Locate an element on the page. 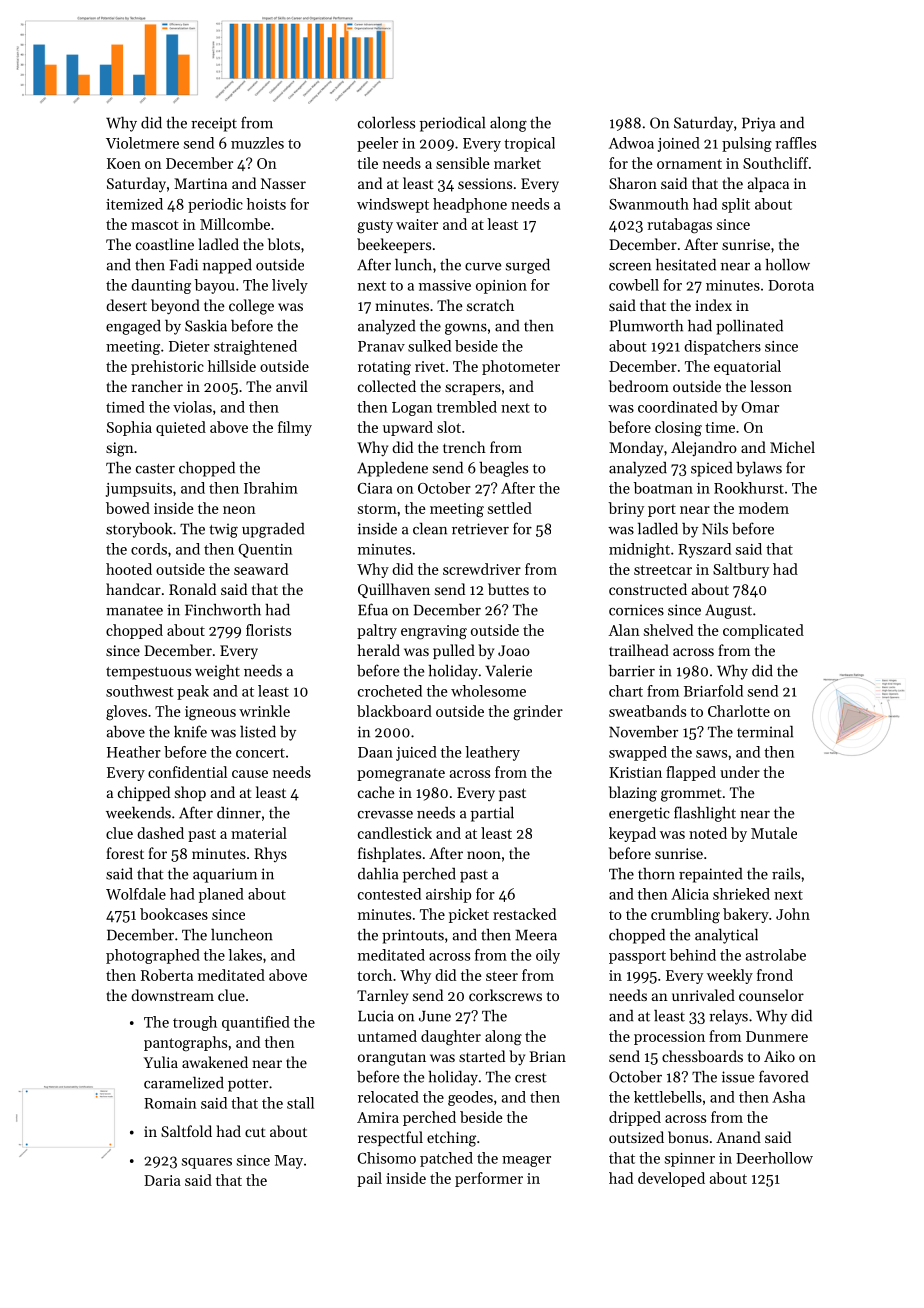  saws is located at coordinates (711, 754).
